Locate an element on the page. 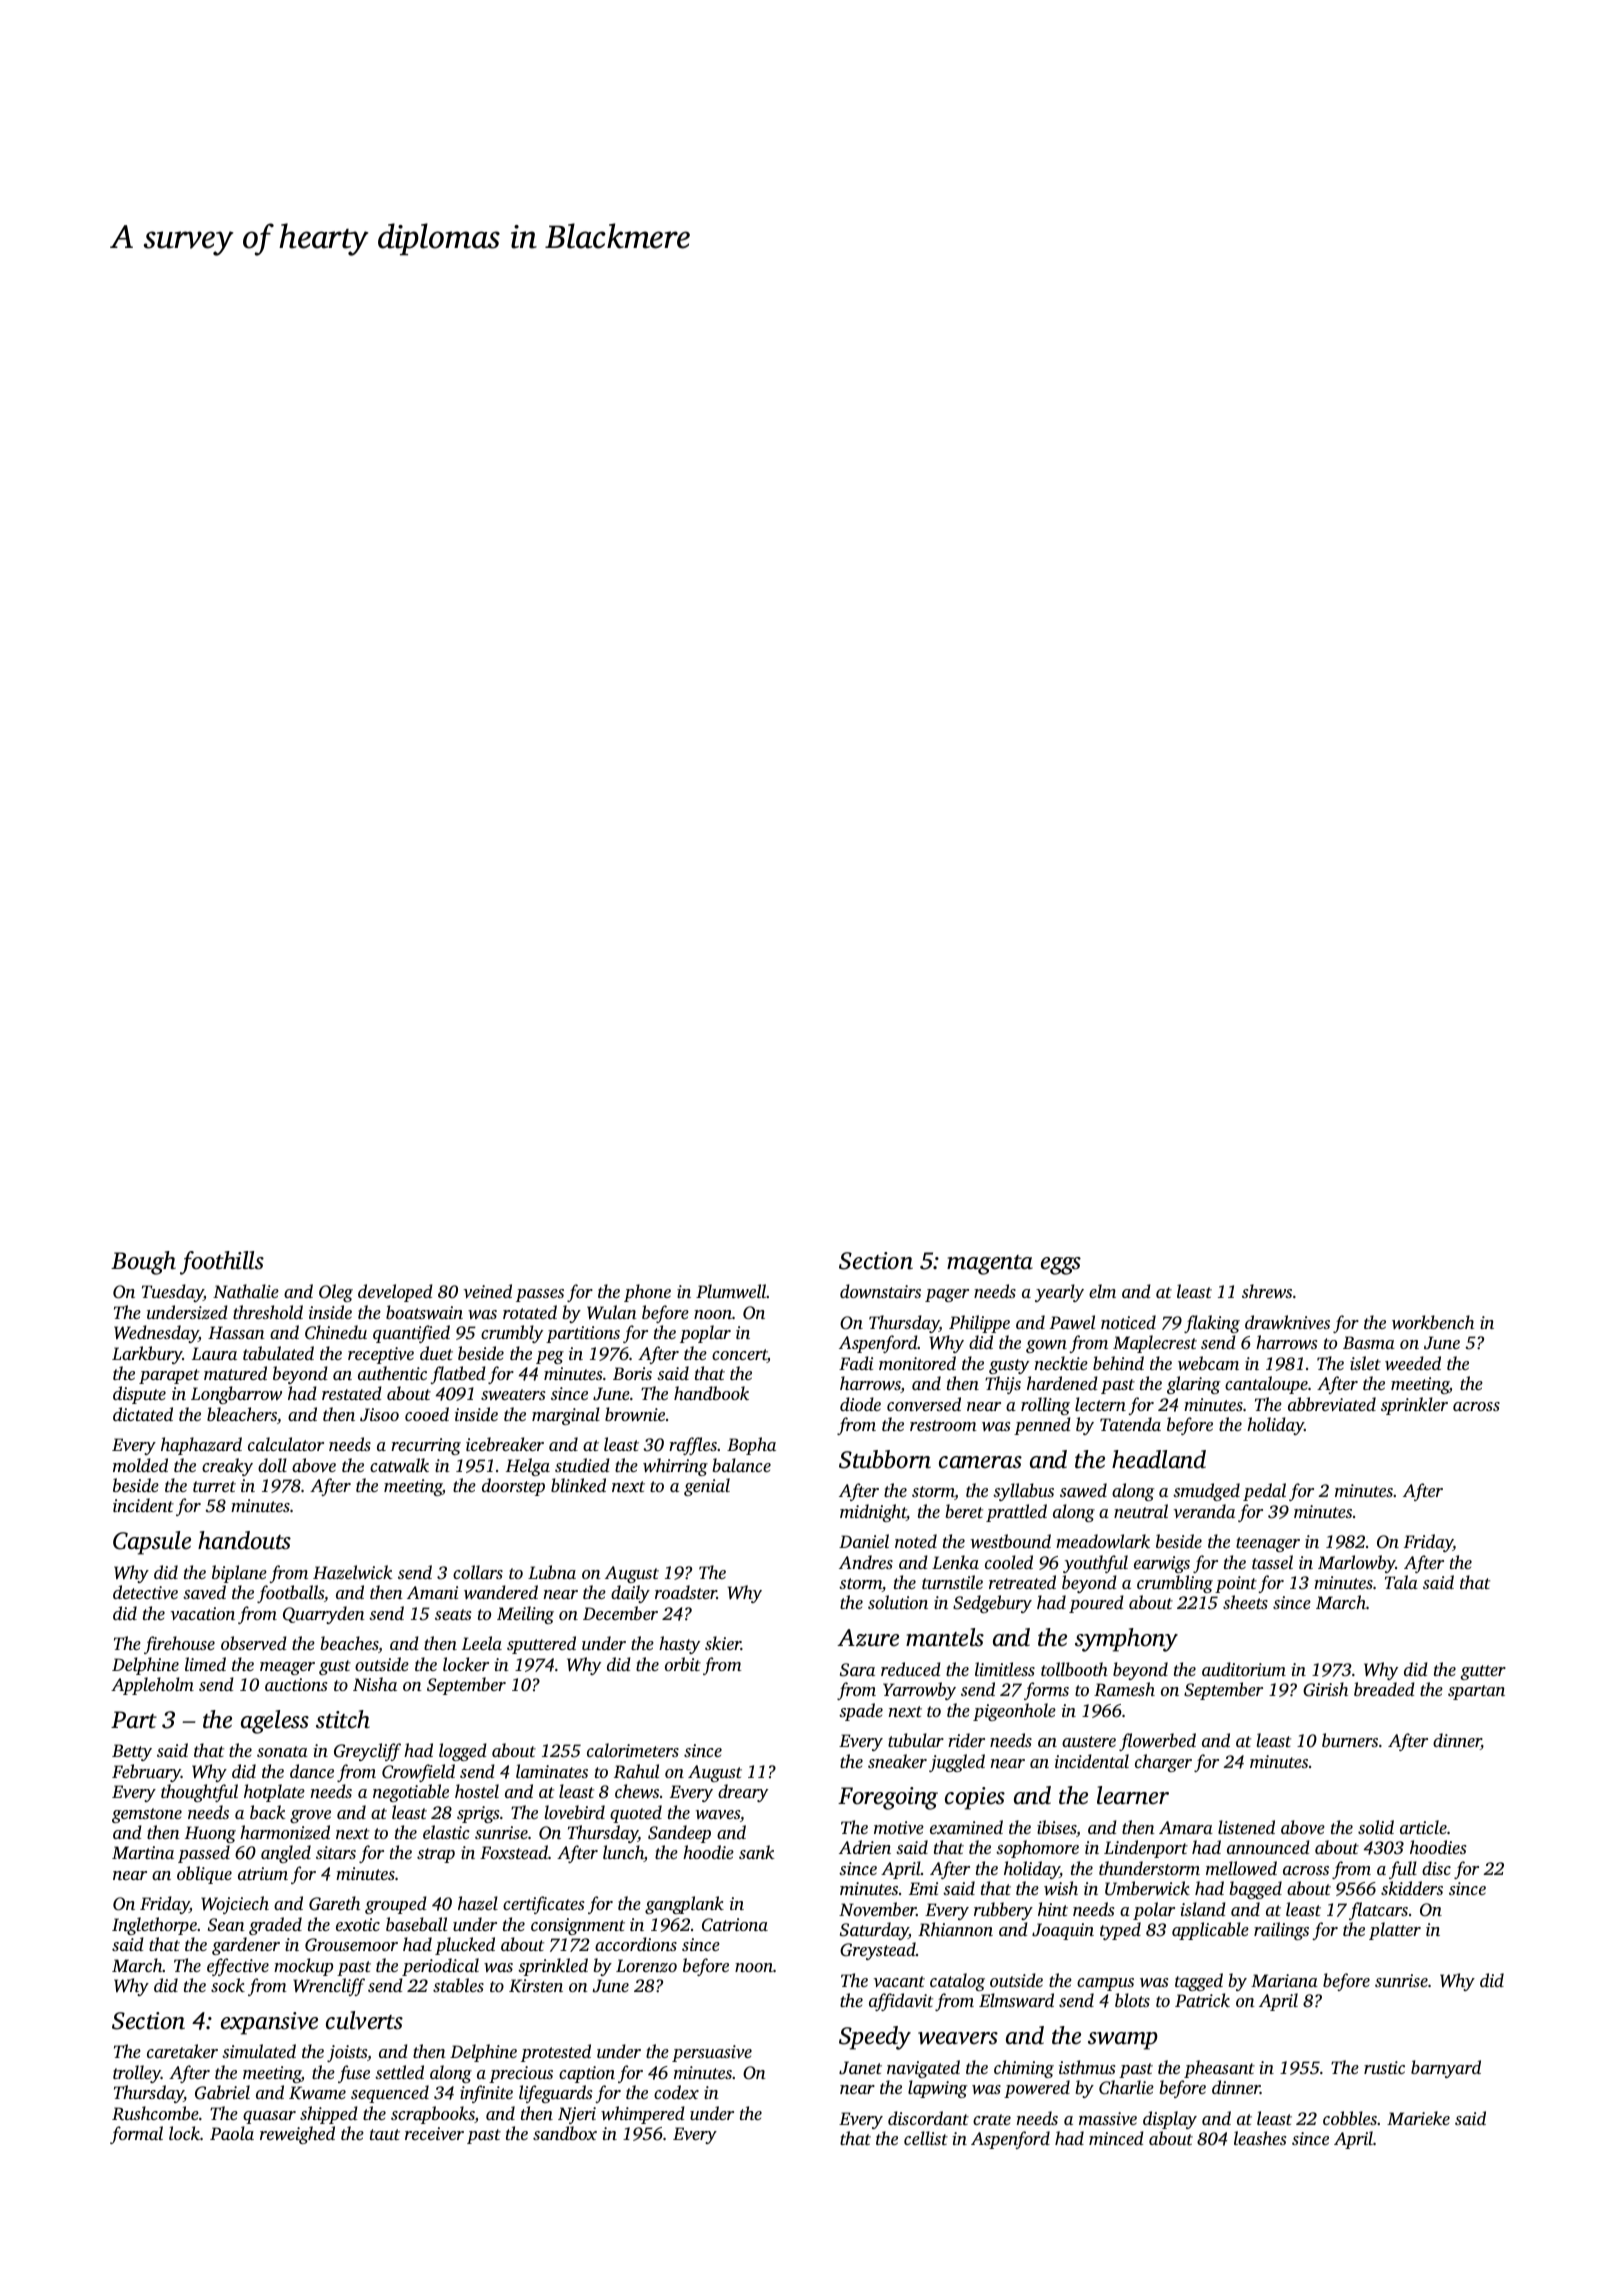  eggs is located at coordinates (1061, 1266).
